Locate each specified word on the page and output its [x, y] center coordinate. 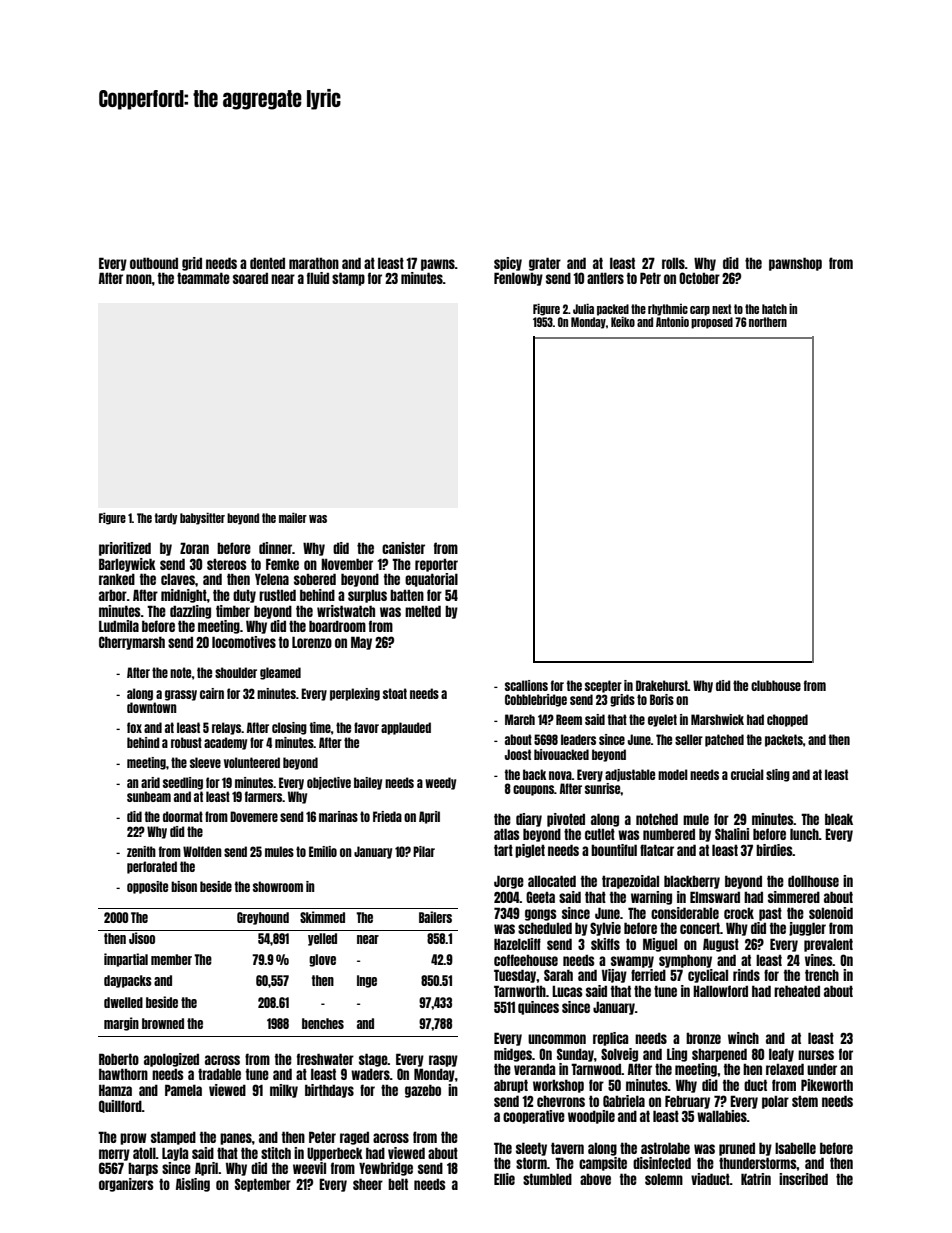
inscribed [803, 1179]
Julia [583, 308]
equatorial [431, 580]
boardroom [337, 626]
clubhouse [776, 685]
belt [398, 1184]
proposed [712, 323]
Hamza [115, 1090]
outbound [154, 263]
